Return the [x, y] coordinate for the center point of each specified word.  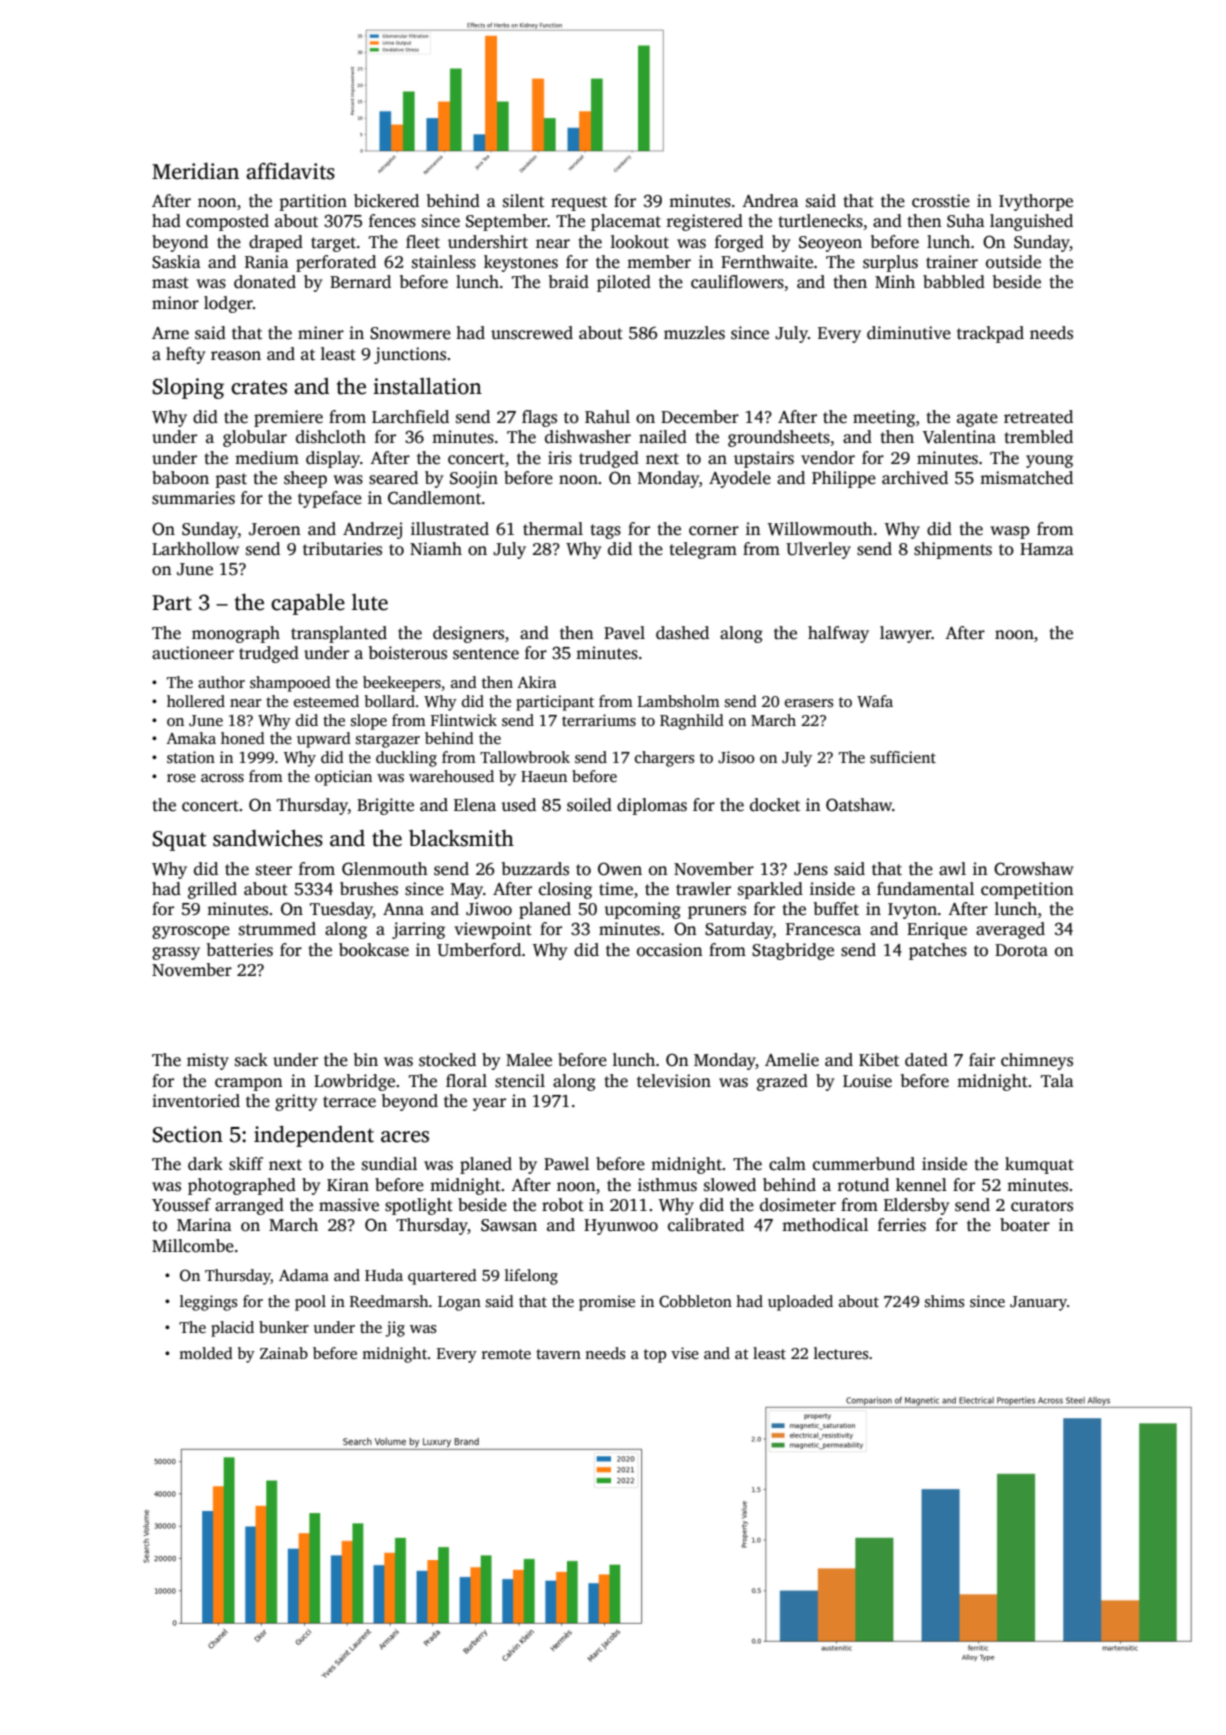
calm [787, 1164]
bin [366, 1059]
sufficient [903, 757]
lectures [841, 1353]
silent [523, 201]
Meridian [195, 171]
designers [468, 634]
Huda [384, 1275]
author [221, 682]
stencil [520, 1081]
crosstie [941, 201]
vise [685, 1353]
